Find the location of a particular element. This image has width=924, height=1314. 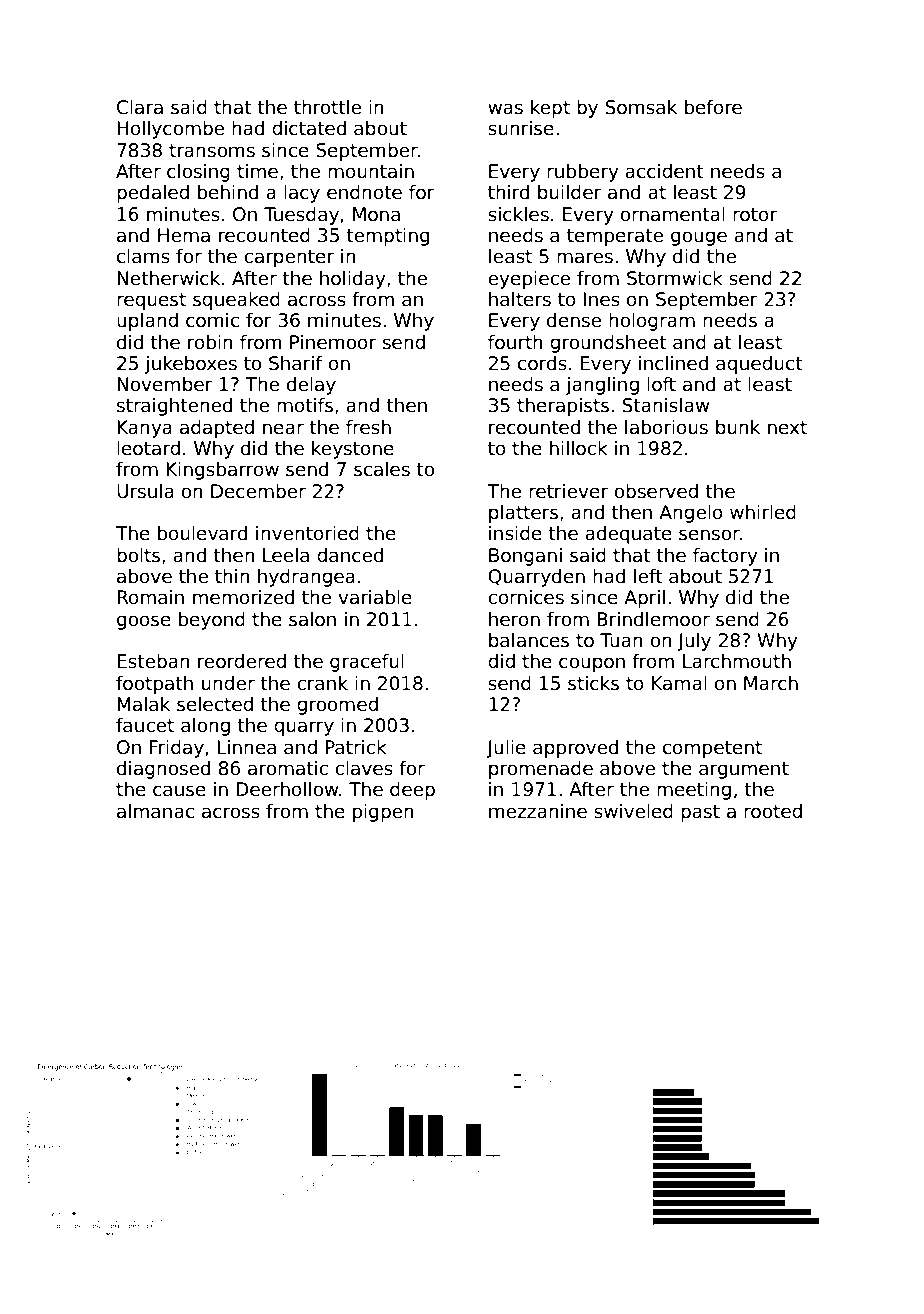

keystone is located at coordinates (353, 450).
